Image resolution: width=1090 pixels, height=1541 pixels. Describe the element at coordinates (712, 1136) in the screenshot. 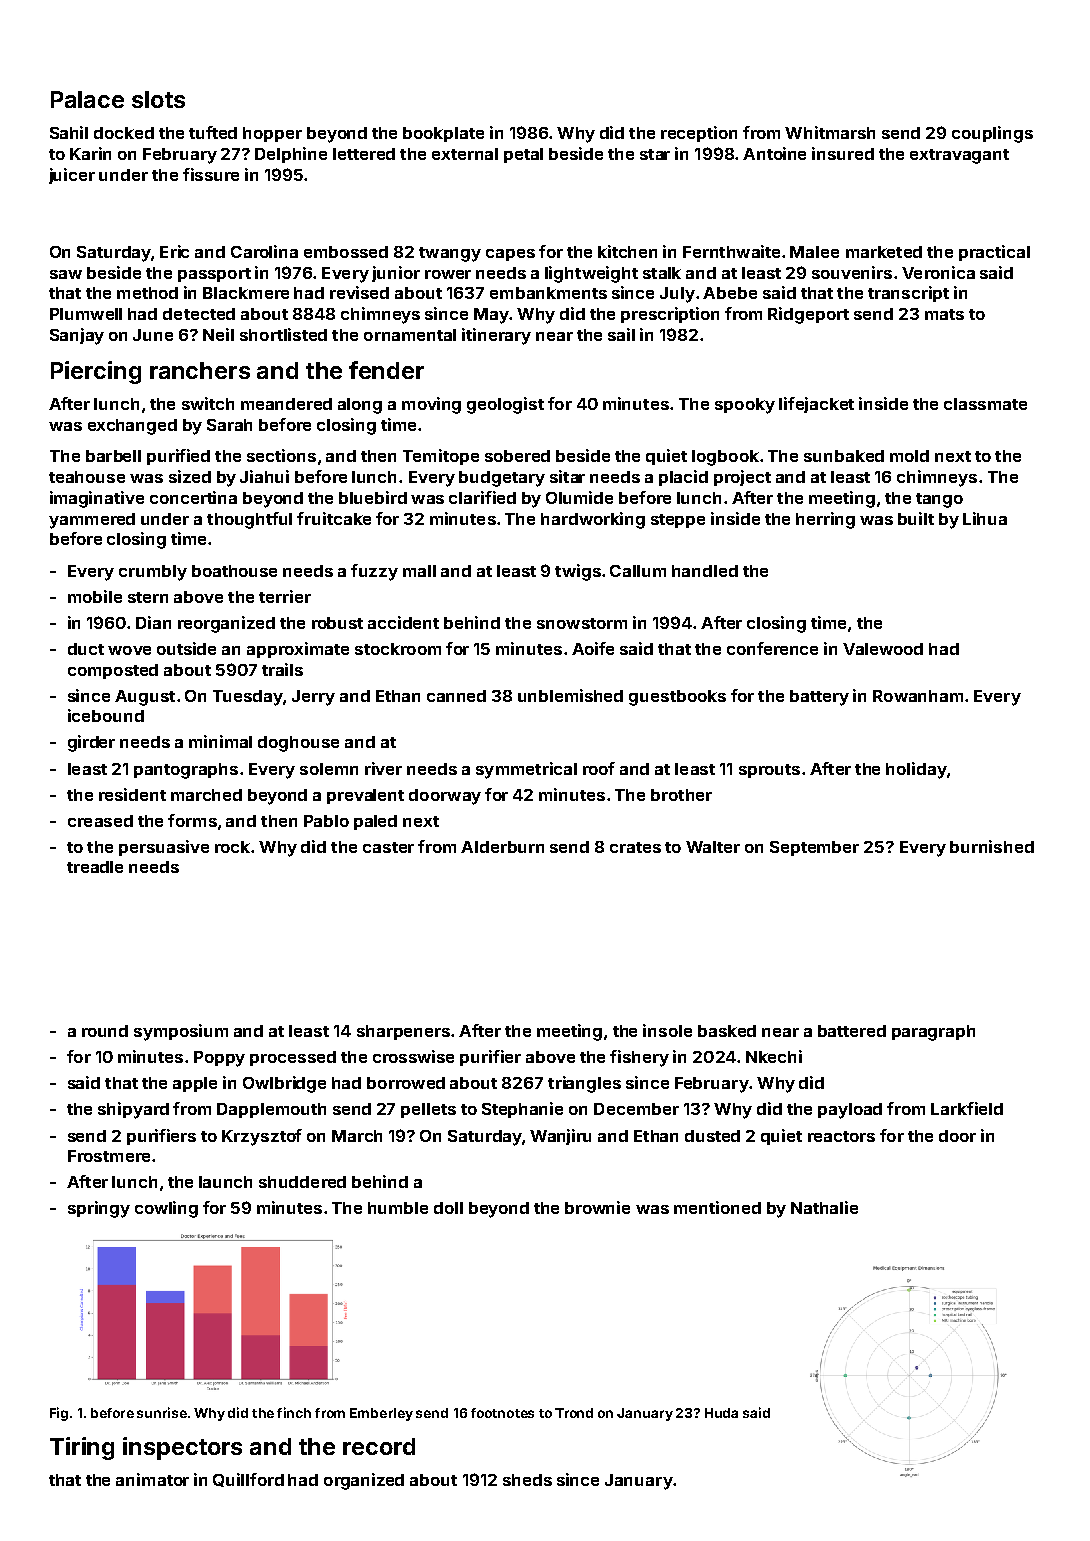

I see `dusted` at that location.
